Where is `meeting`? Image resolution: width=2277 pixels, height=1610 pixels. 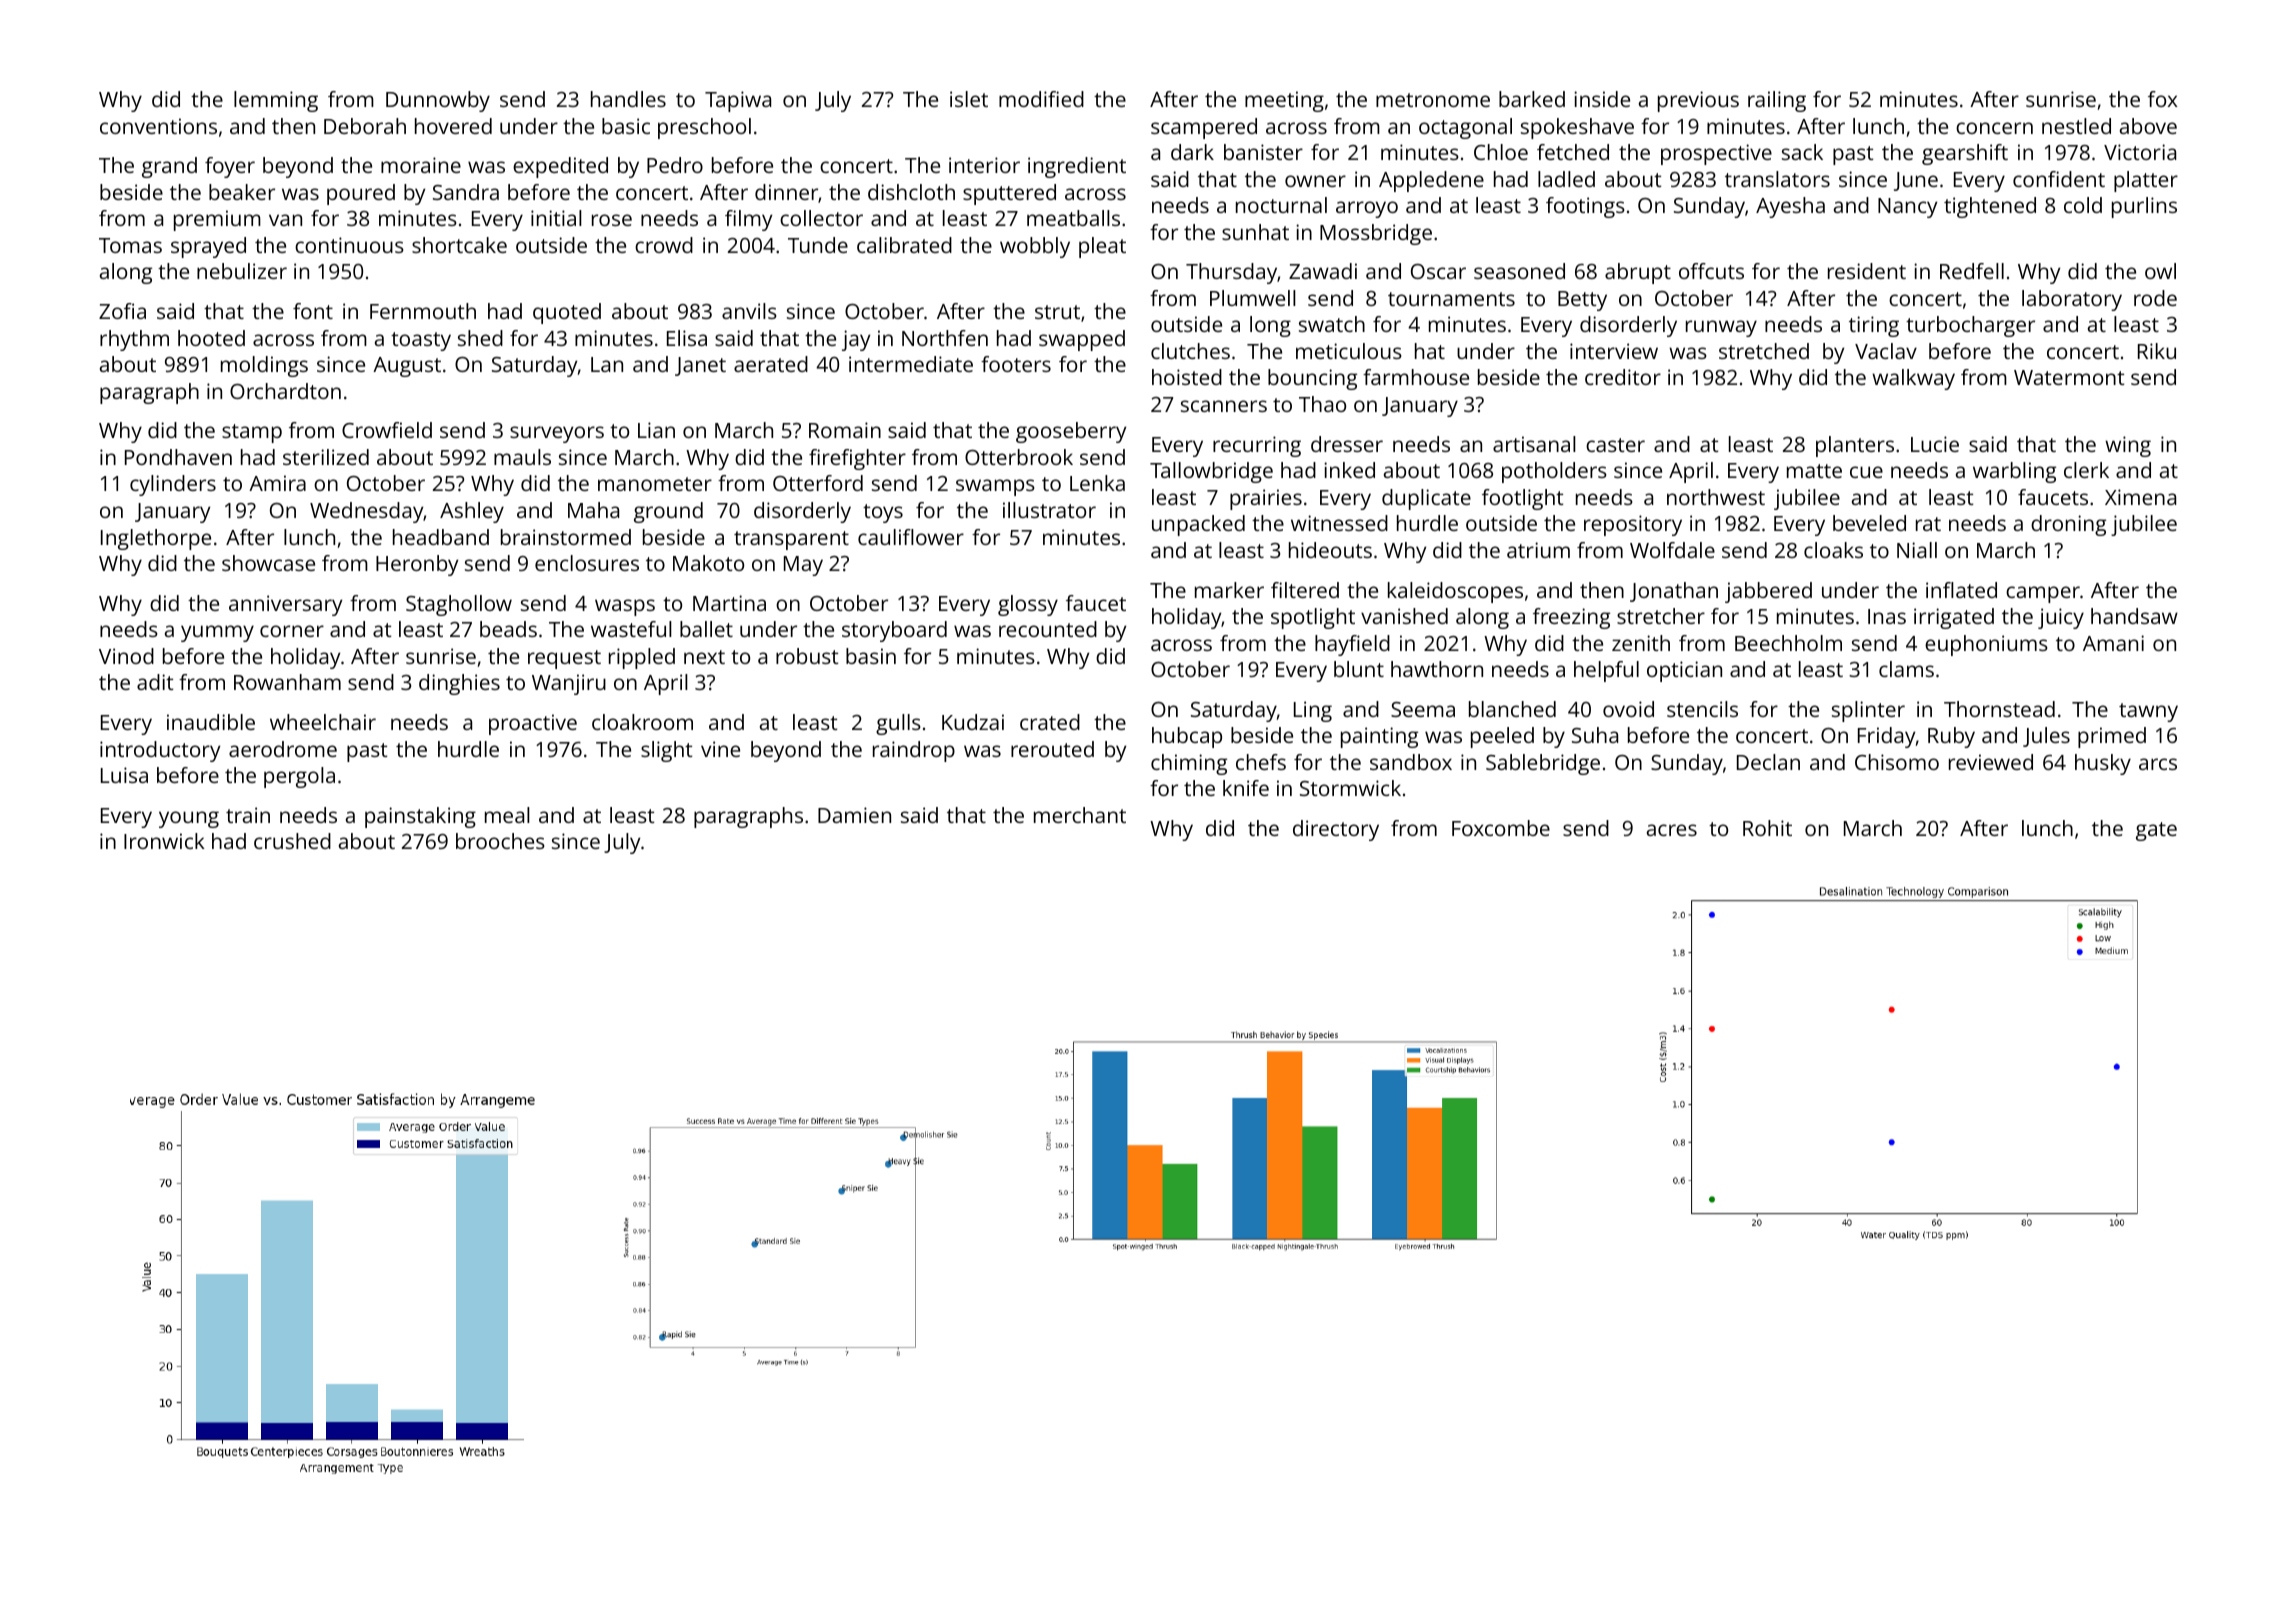
meeting is located at coordinates (1284, 101).
